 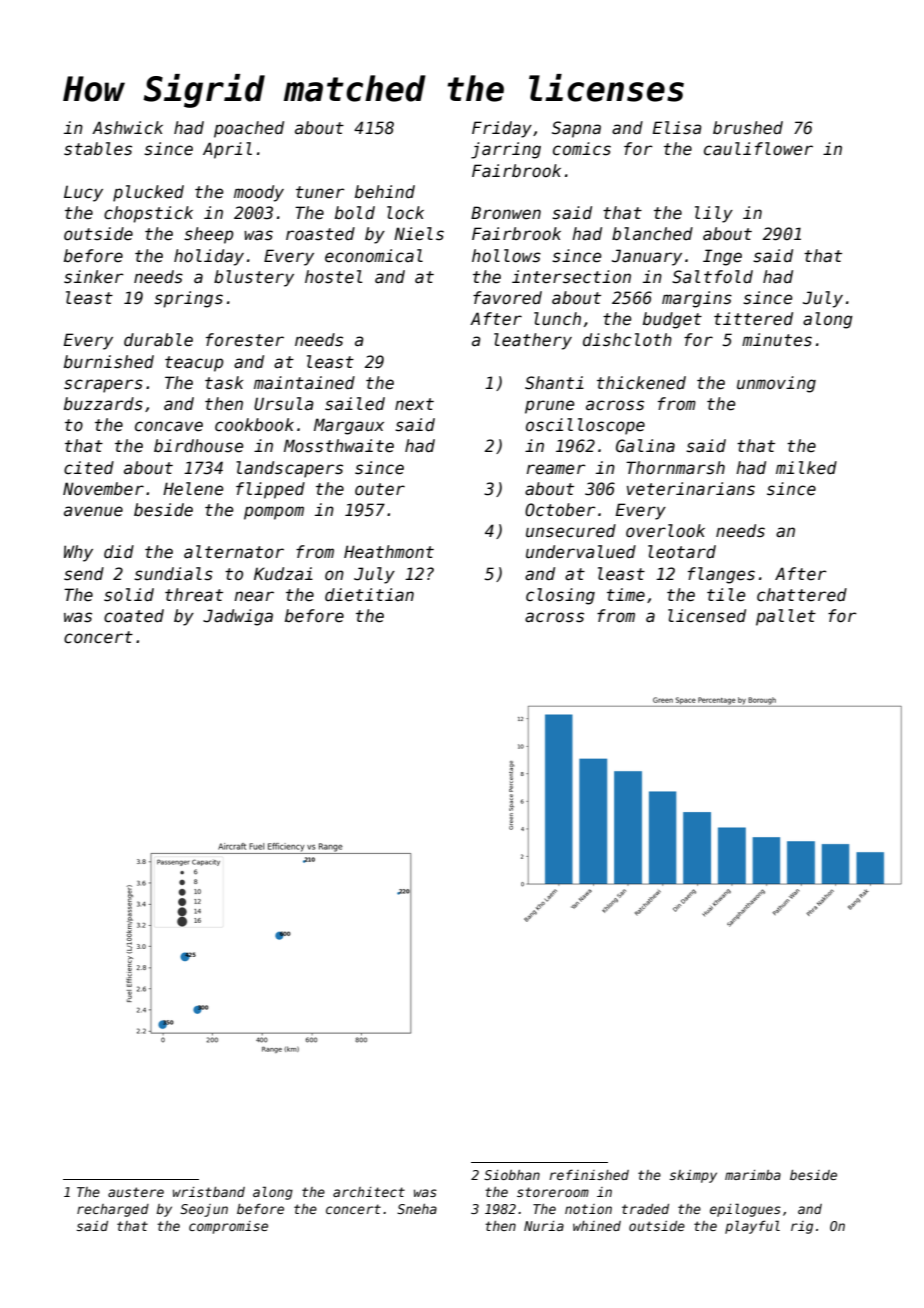 What do you see at coordinates (113, 1210) in the image?
I see `recharged` at bounding box center [113, 1210].
